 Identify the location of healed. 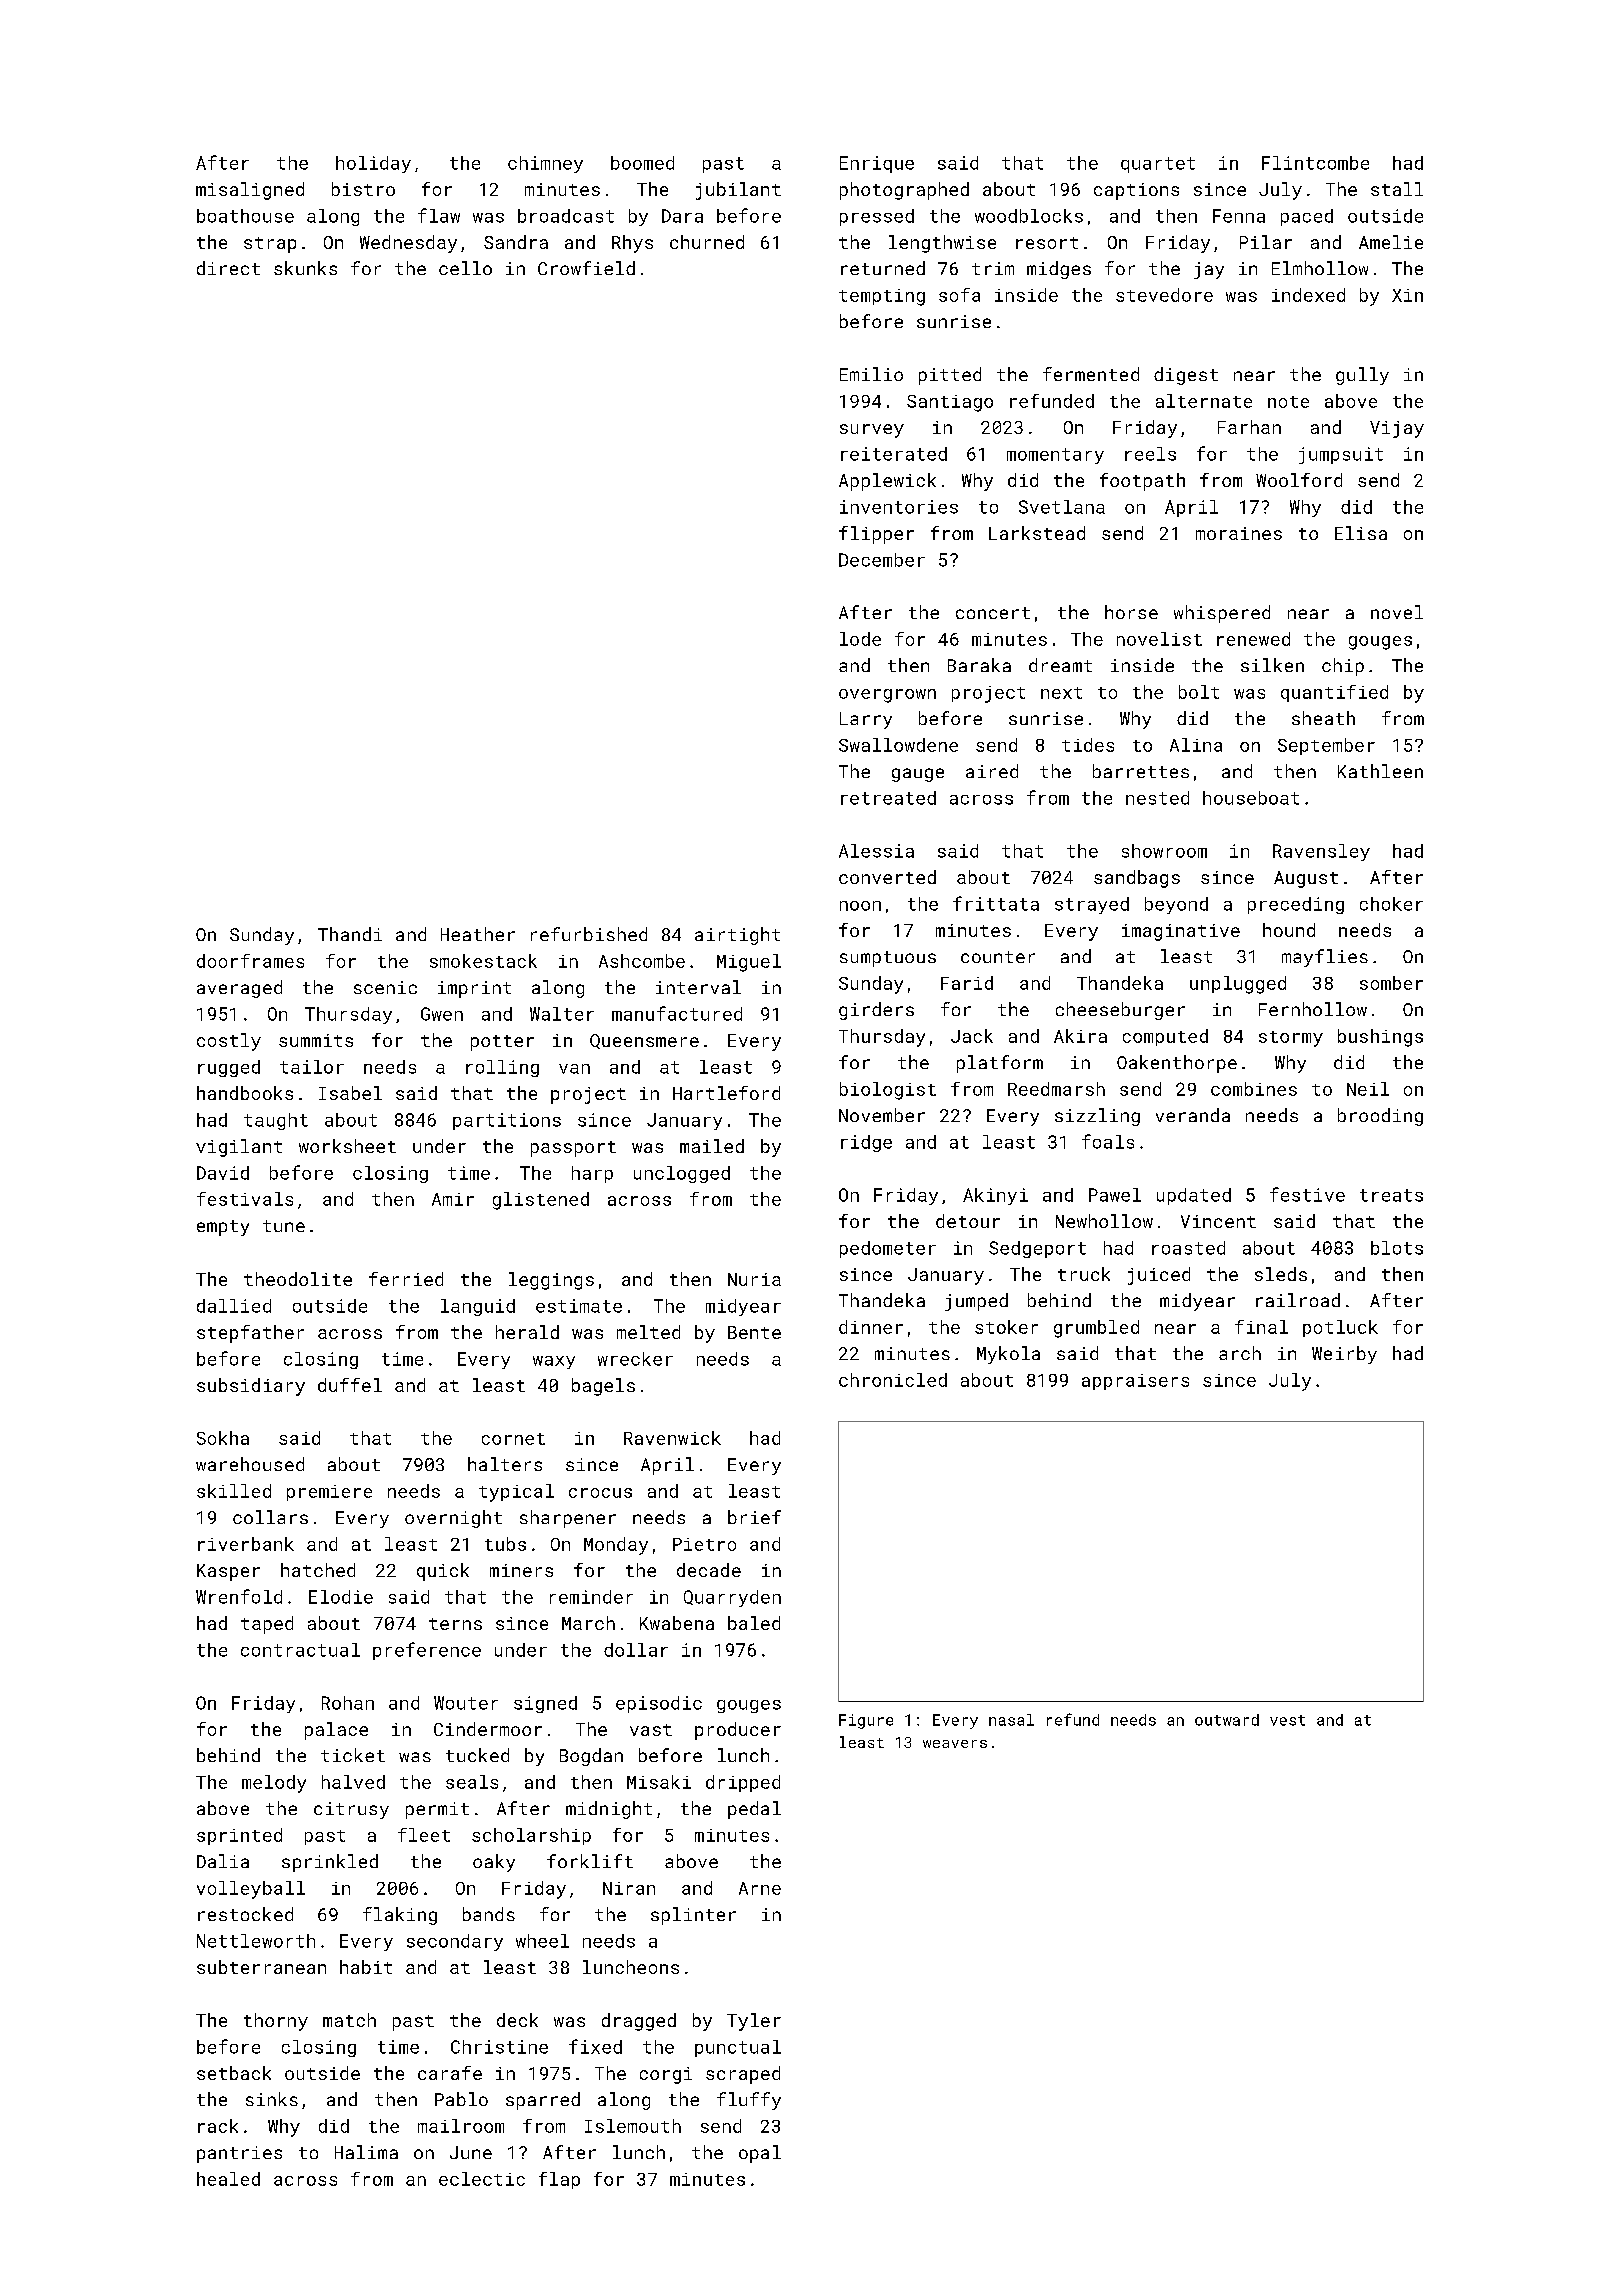
(228, 2179).
